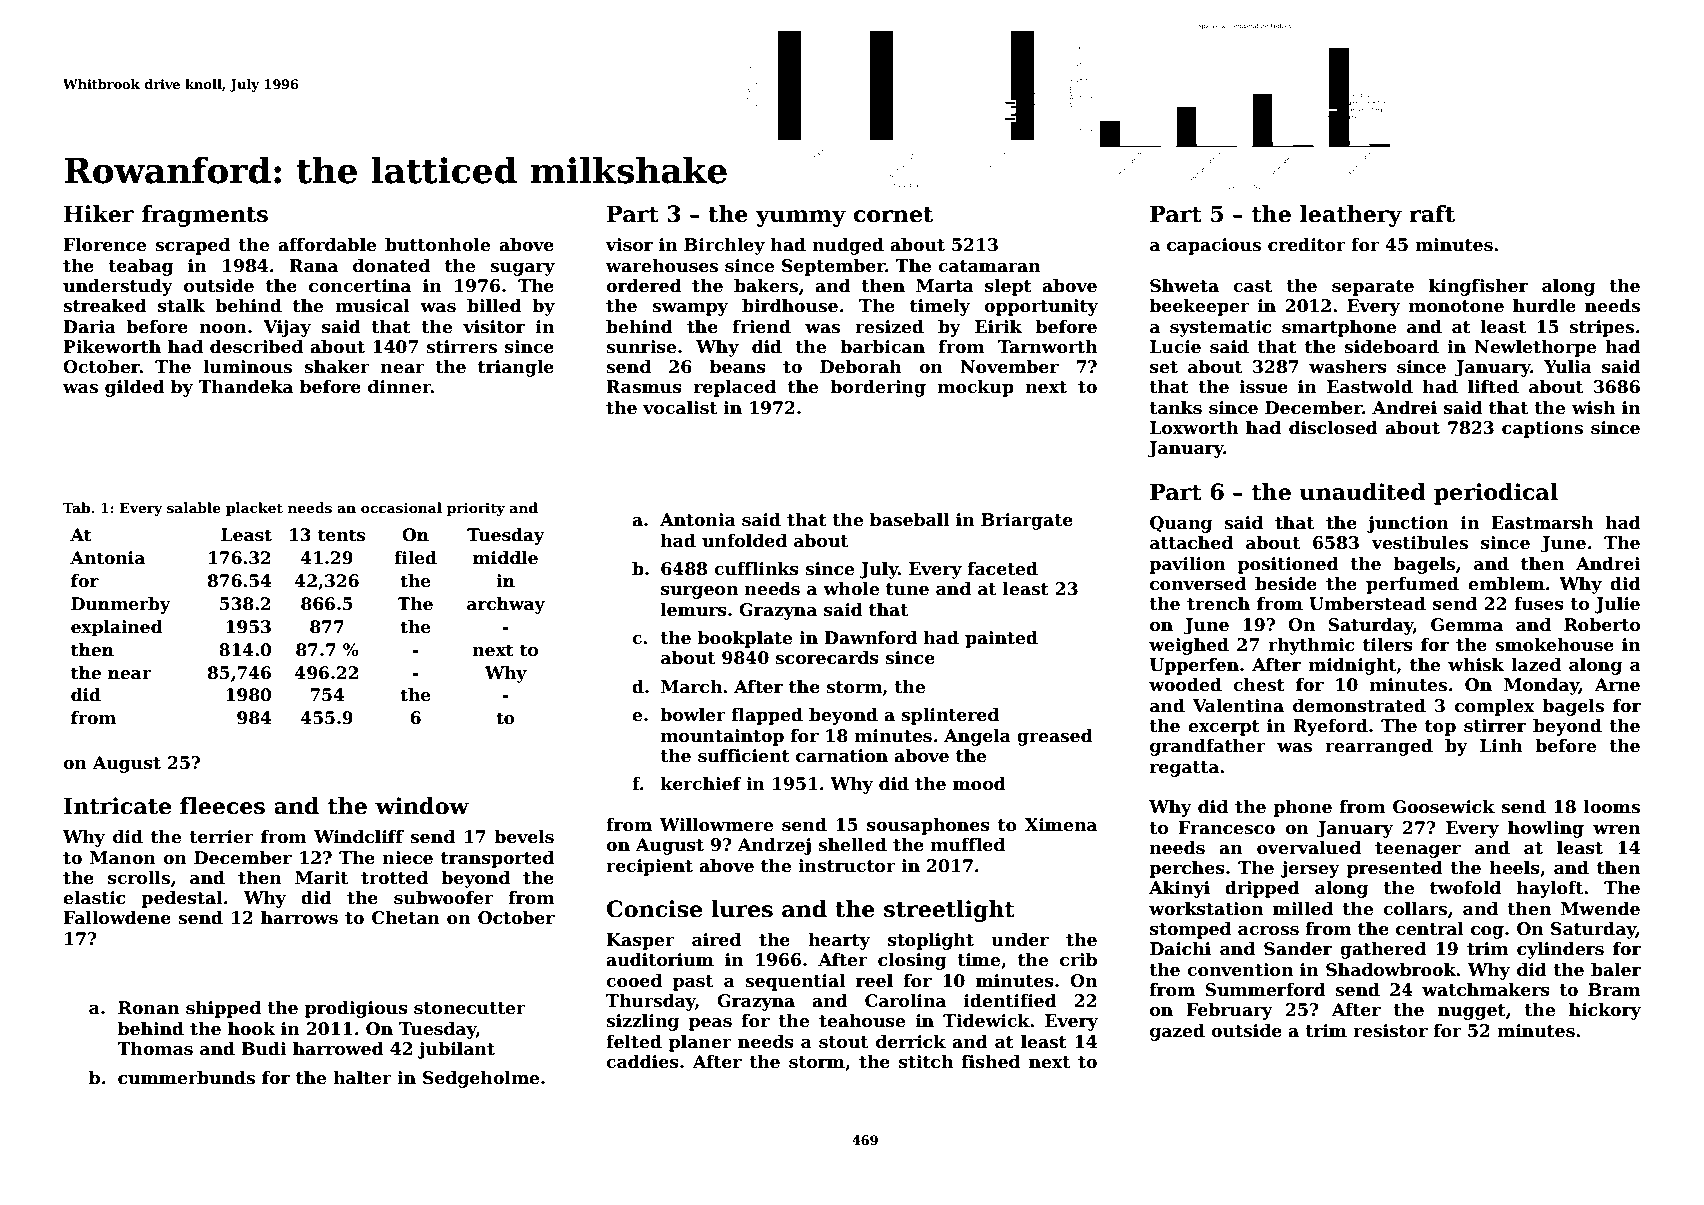 The width and height of the screenshot is (1704, 1205). Describe the element at coordinates (1444, 807) in the screenshot. I see `Goosewick` at that location.
